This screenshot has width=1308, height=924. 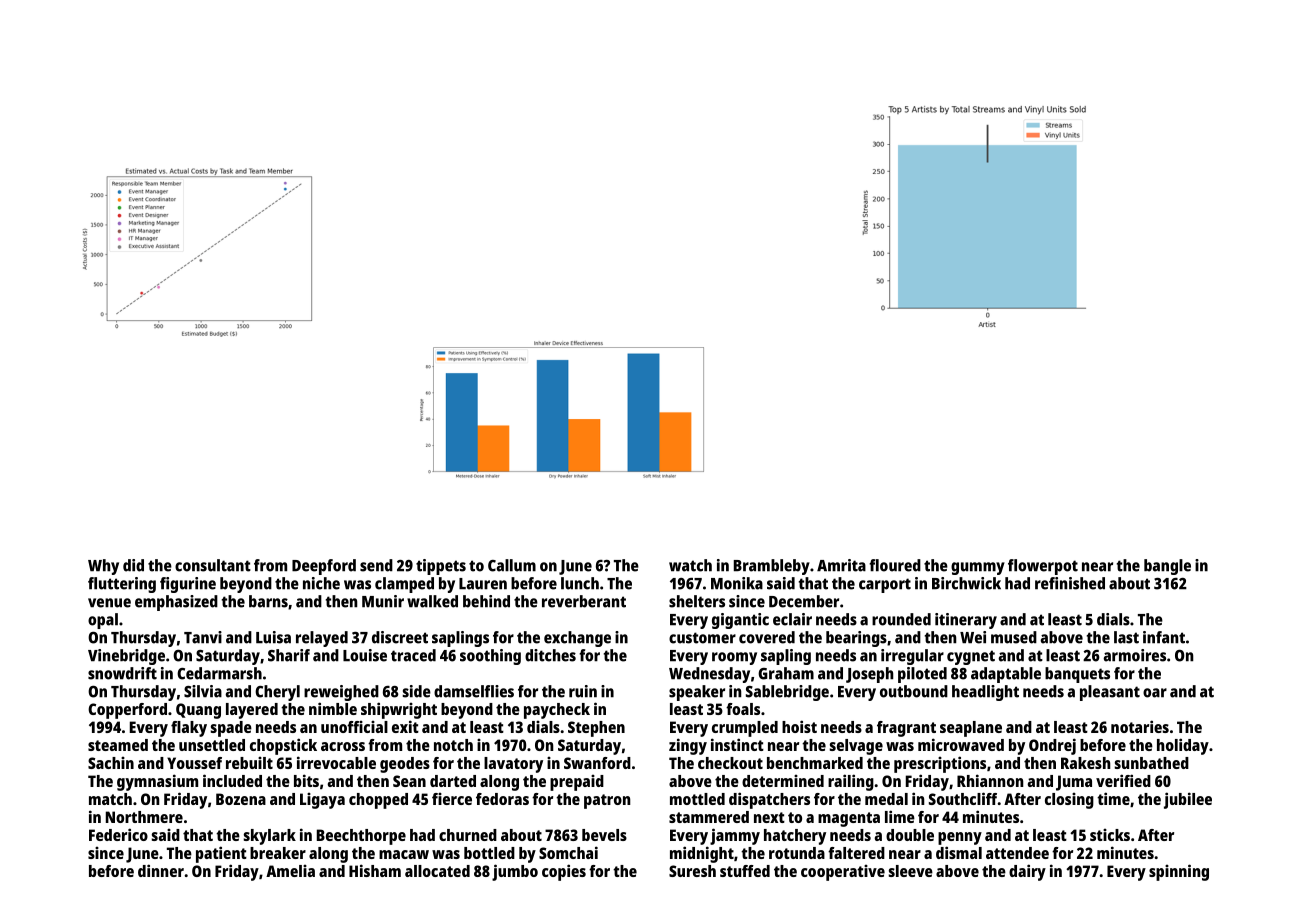 I want to click on Amelia, so click(x=290, y=871).
